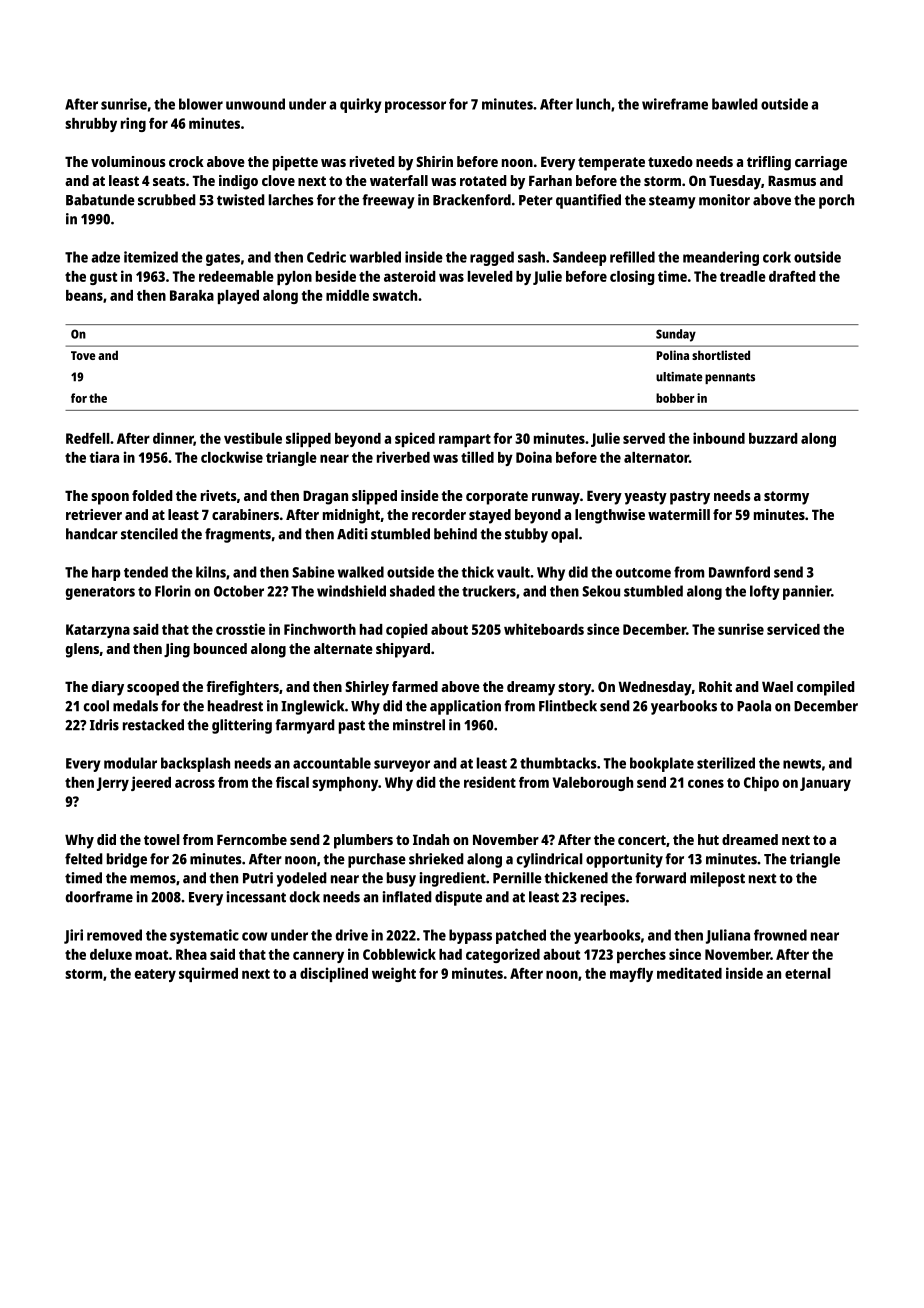 This document has width=924, height=1308. Describe the element at coordinates (490, 276) in the document. I see `leveled` at that location.
